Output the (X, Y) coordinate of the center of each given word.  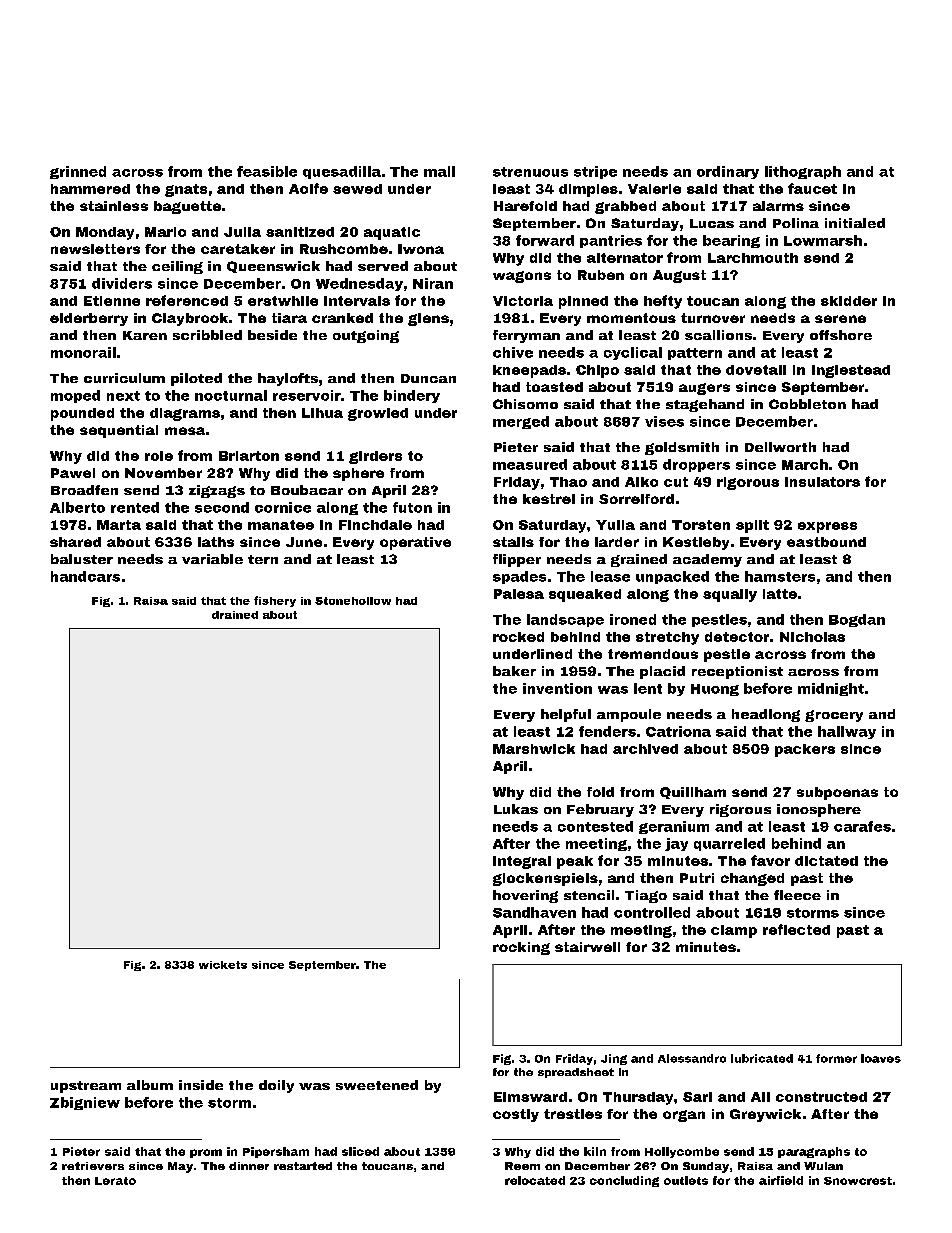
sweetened (377, 1085)
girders (375, 457)
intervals (357, 301)
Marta (119, 525)
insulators (822, 482)
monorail (83, 352)
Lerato (115, 1181)
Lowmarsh (823, 240)
